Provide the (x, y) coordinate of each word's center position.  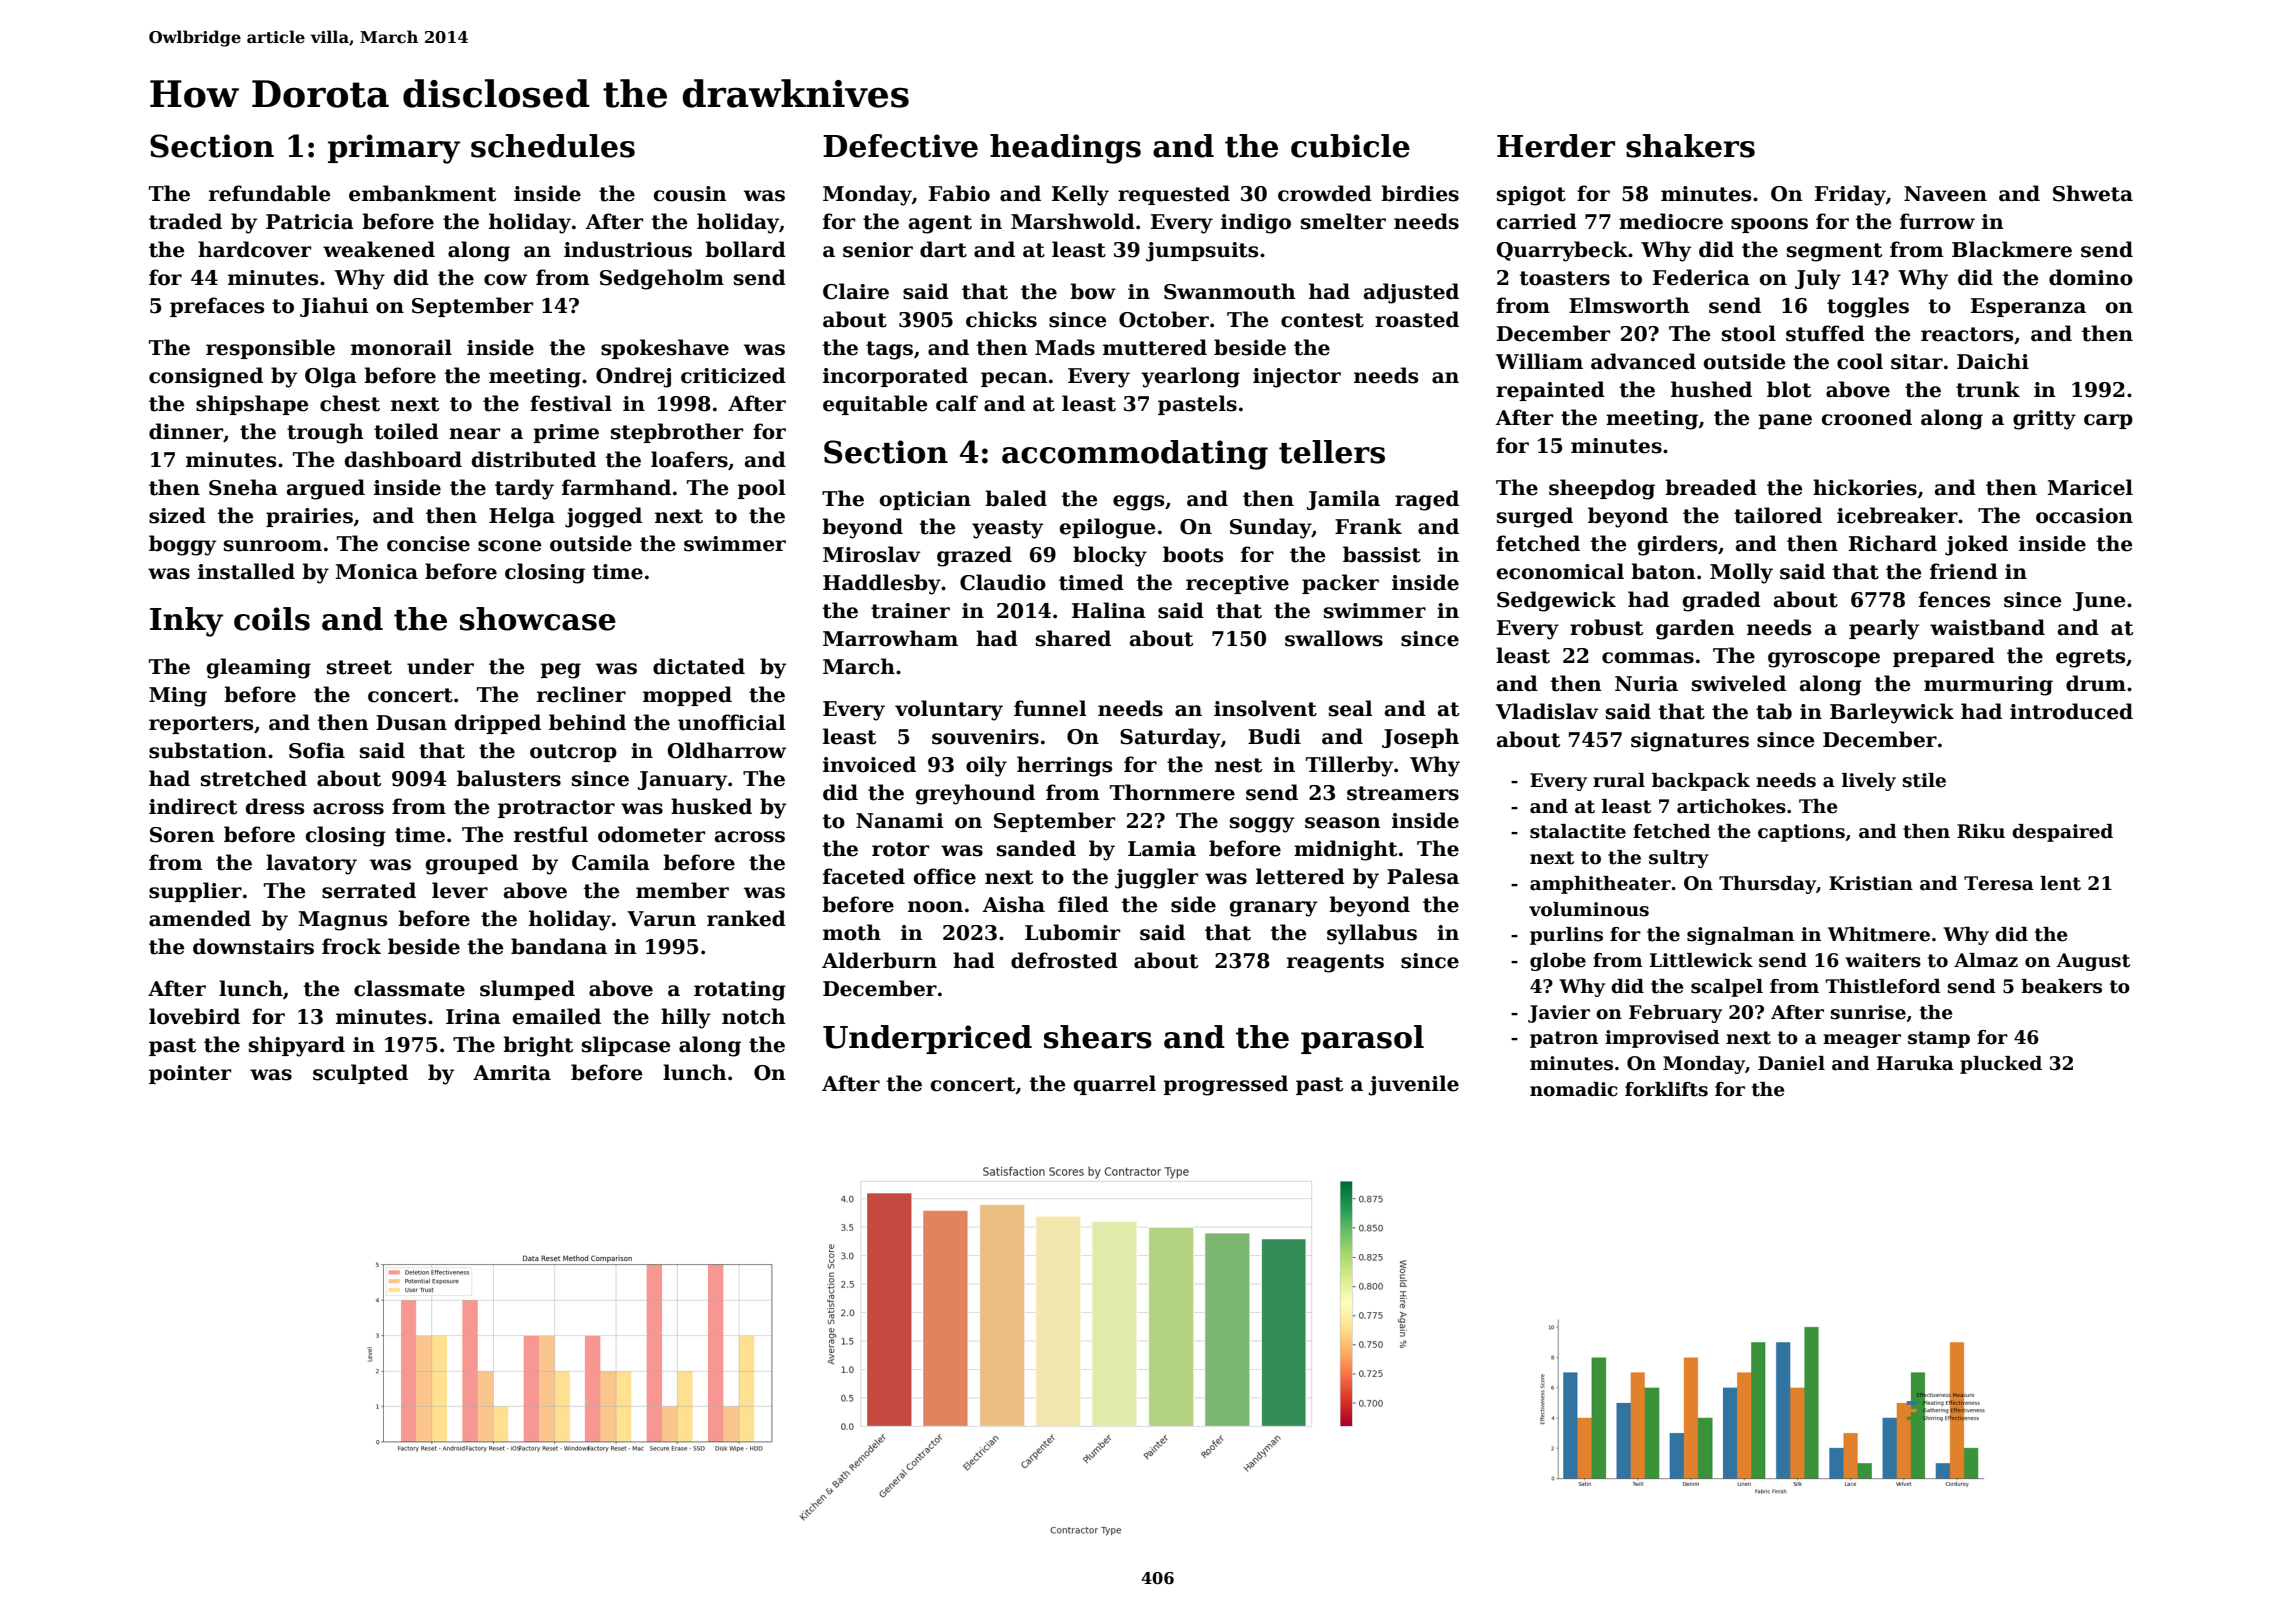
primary (394, 149)
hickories (1865, 487)
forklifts (1666, 1089)
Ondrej (633, 377)
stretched (254, 778)
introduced (2071, 711)
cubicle (1350, 146)
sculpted (360, 1074)
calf (957, 403)
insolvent (1265, 708)
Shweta (2093, 193)
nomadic (1574, 1089)
